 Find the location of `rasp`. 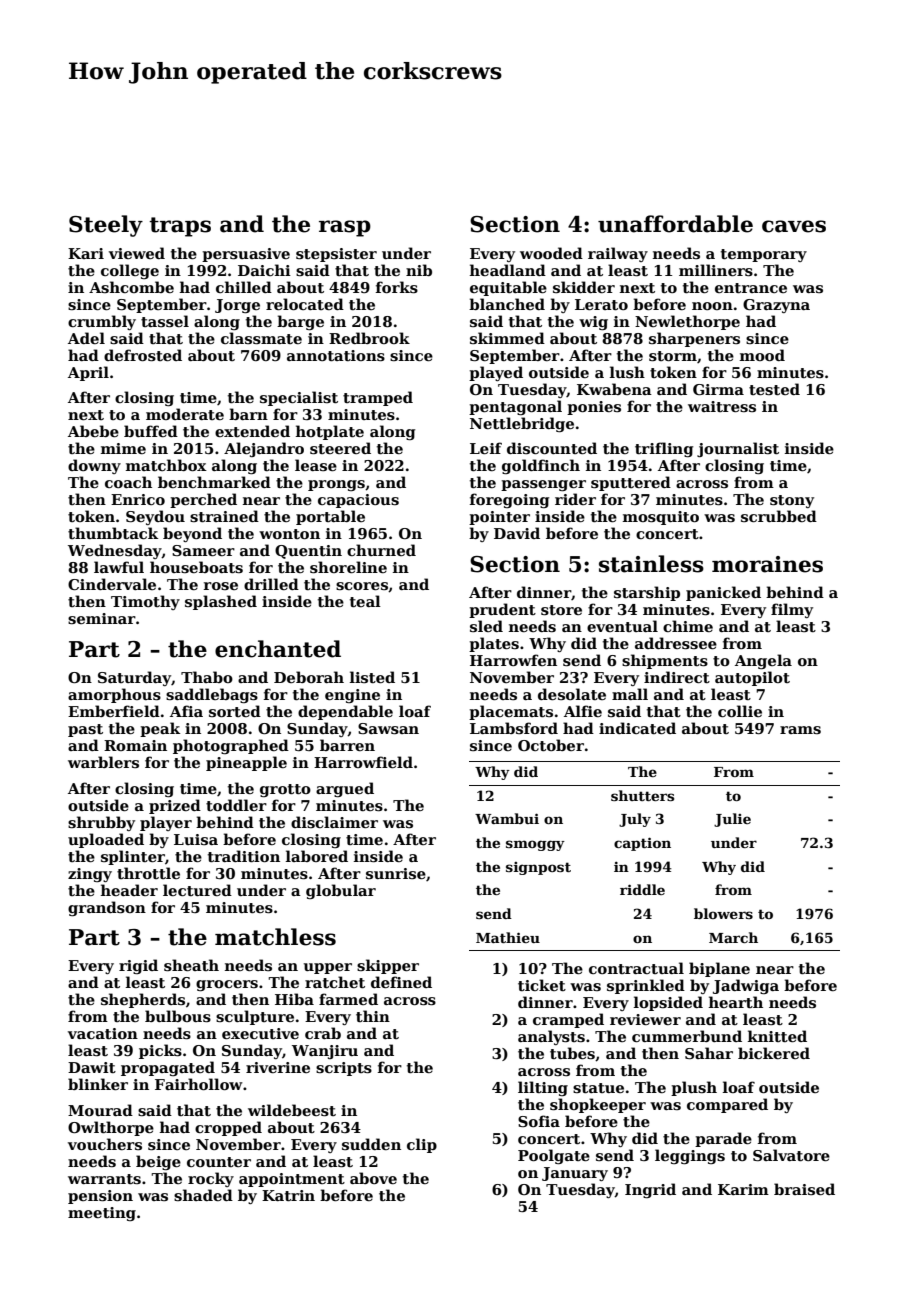

rasp is located at coordinates (345, 228).
